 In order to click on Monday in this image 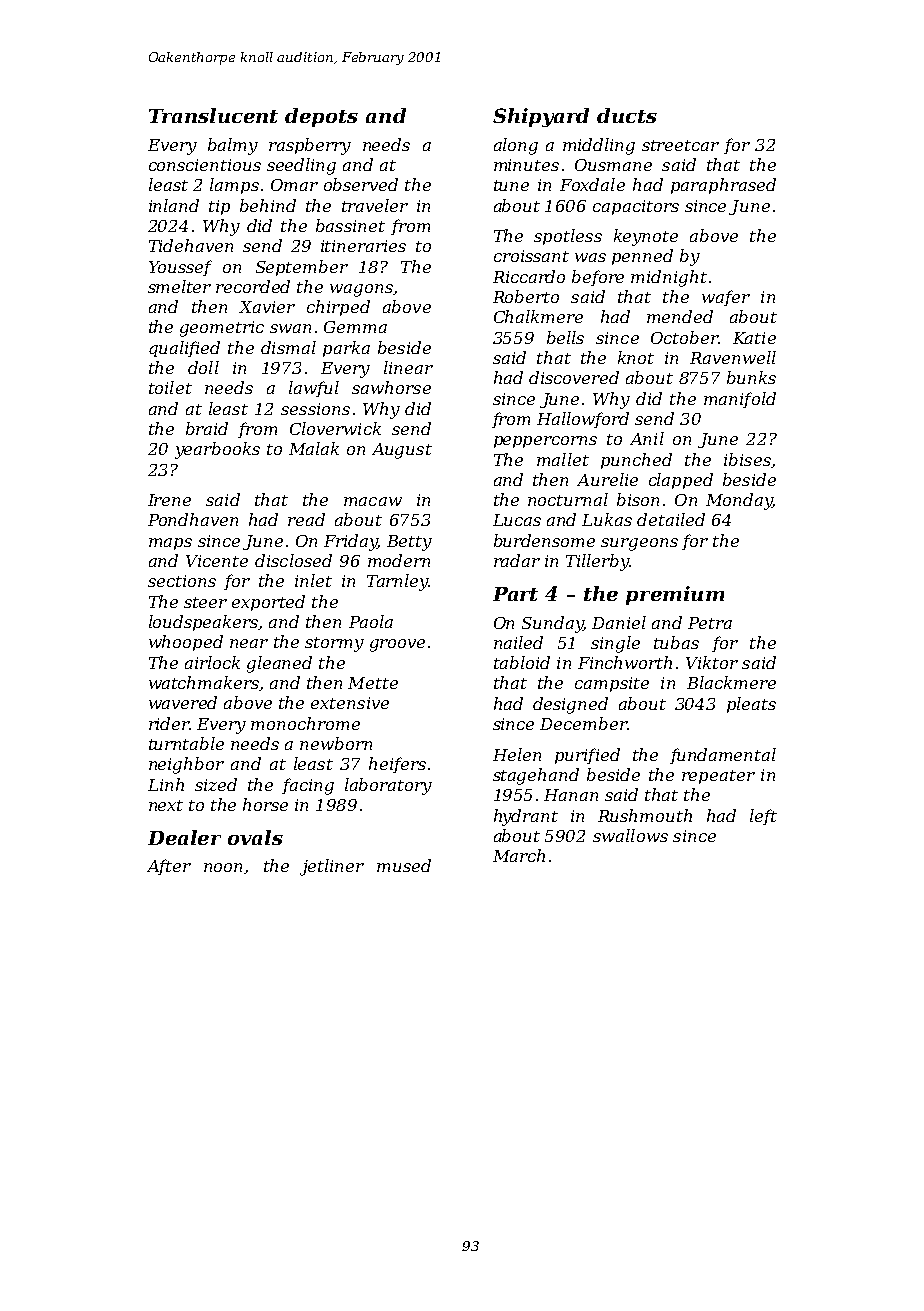, I will do `click(739, 501)`.
